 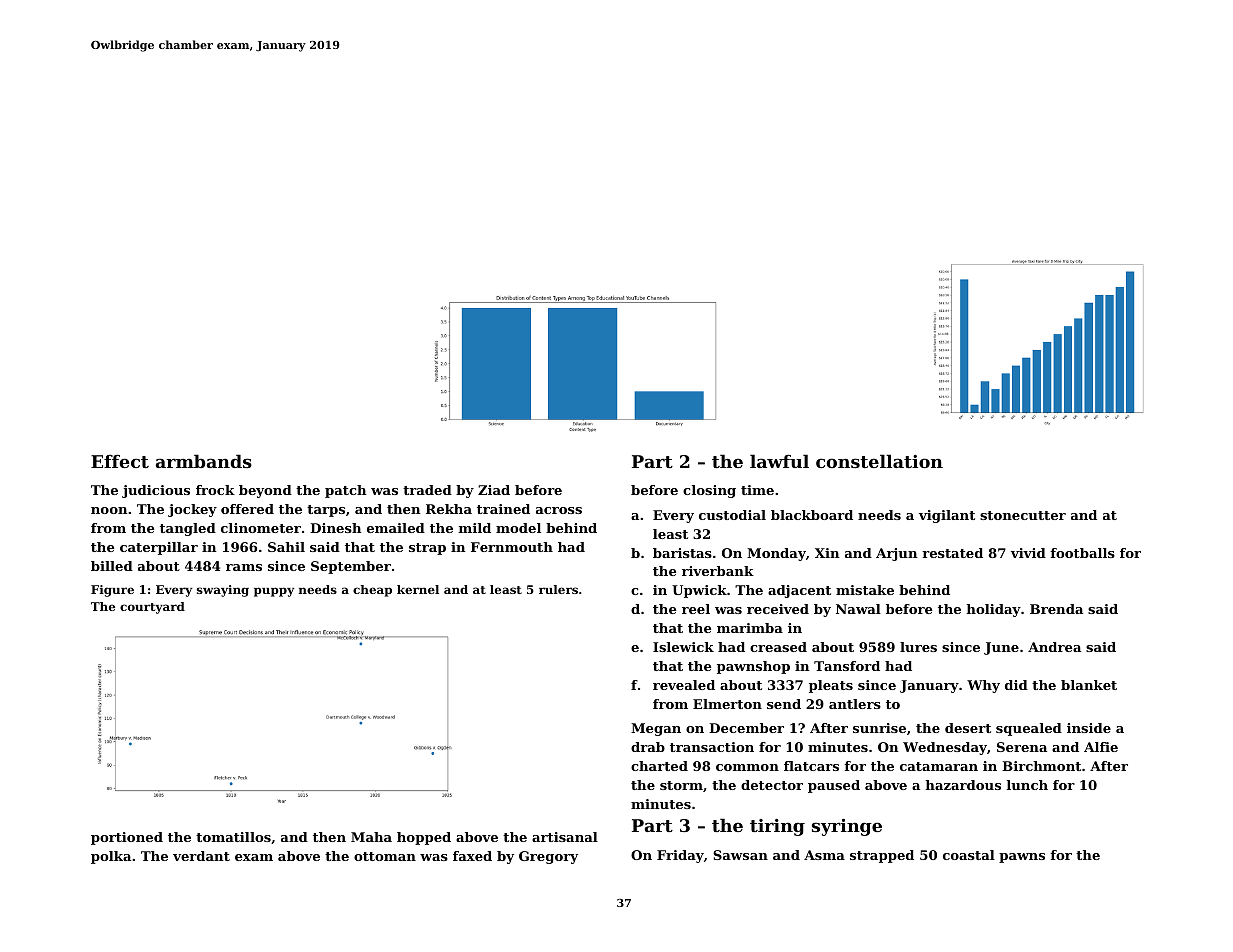 I want to click on portioned, so click(x=127, y=838).
